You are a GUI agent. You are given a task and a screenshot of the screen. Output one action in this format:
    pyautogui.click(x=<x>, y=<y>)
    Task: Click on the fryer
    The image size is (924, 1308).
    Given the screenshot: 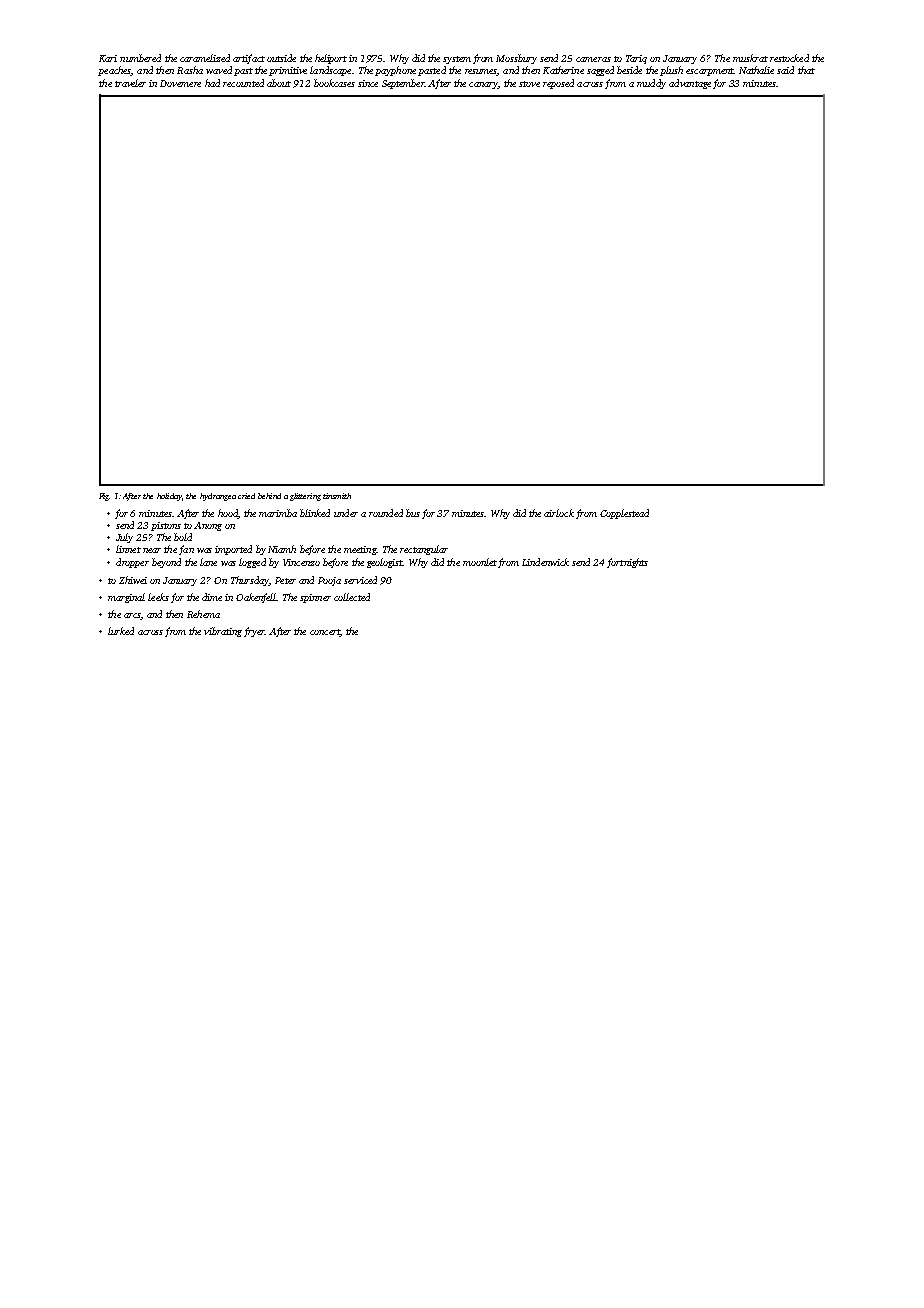 What is the action you would take?
    pyautogui.click(x=254, y=632)
